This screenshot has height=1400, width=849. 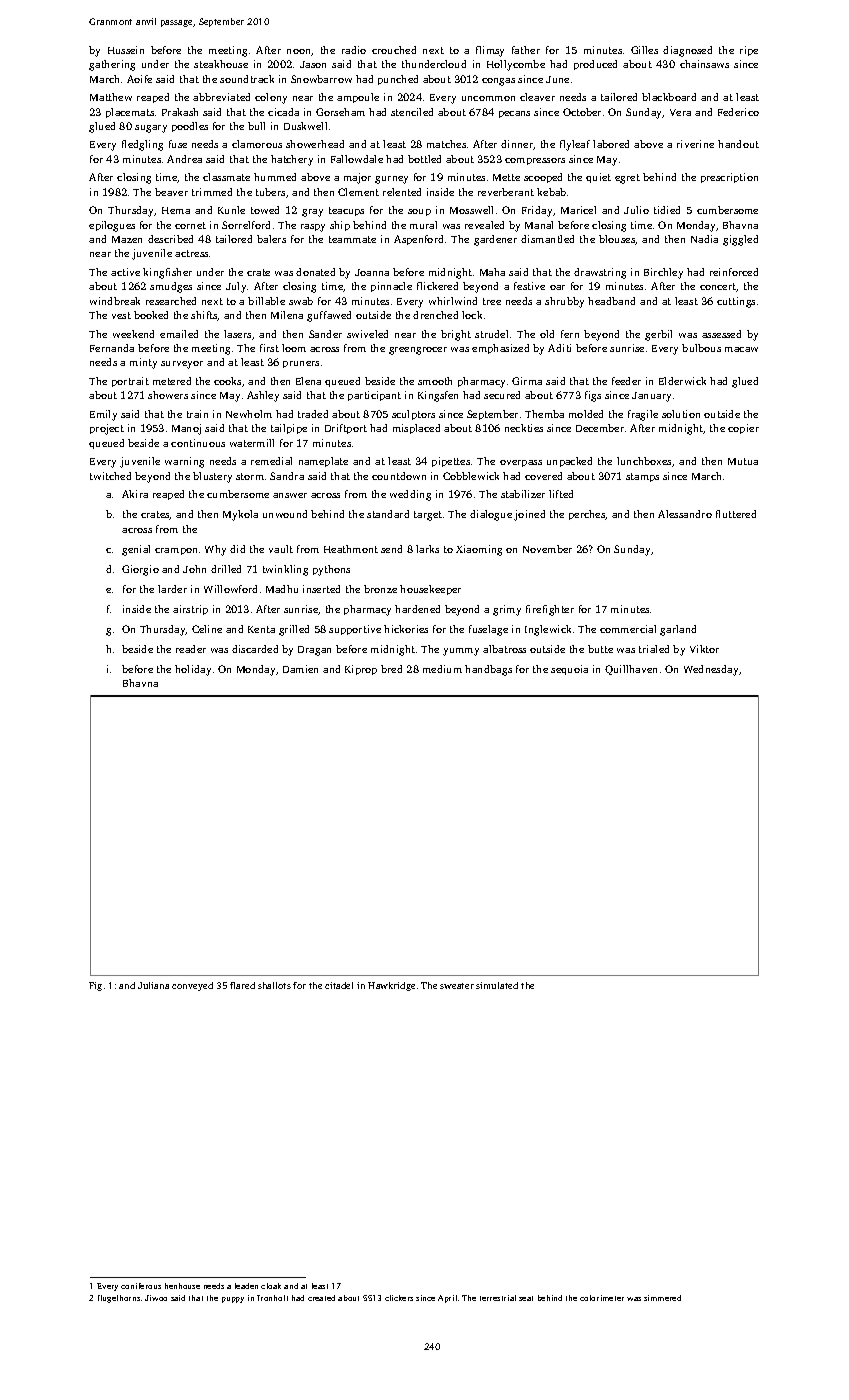 What do you see at coordinates (662, 1298) in the screenshot?
I see `simmered` at bounding box center [662, 1298].
